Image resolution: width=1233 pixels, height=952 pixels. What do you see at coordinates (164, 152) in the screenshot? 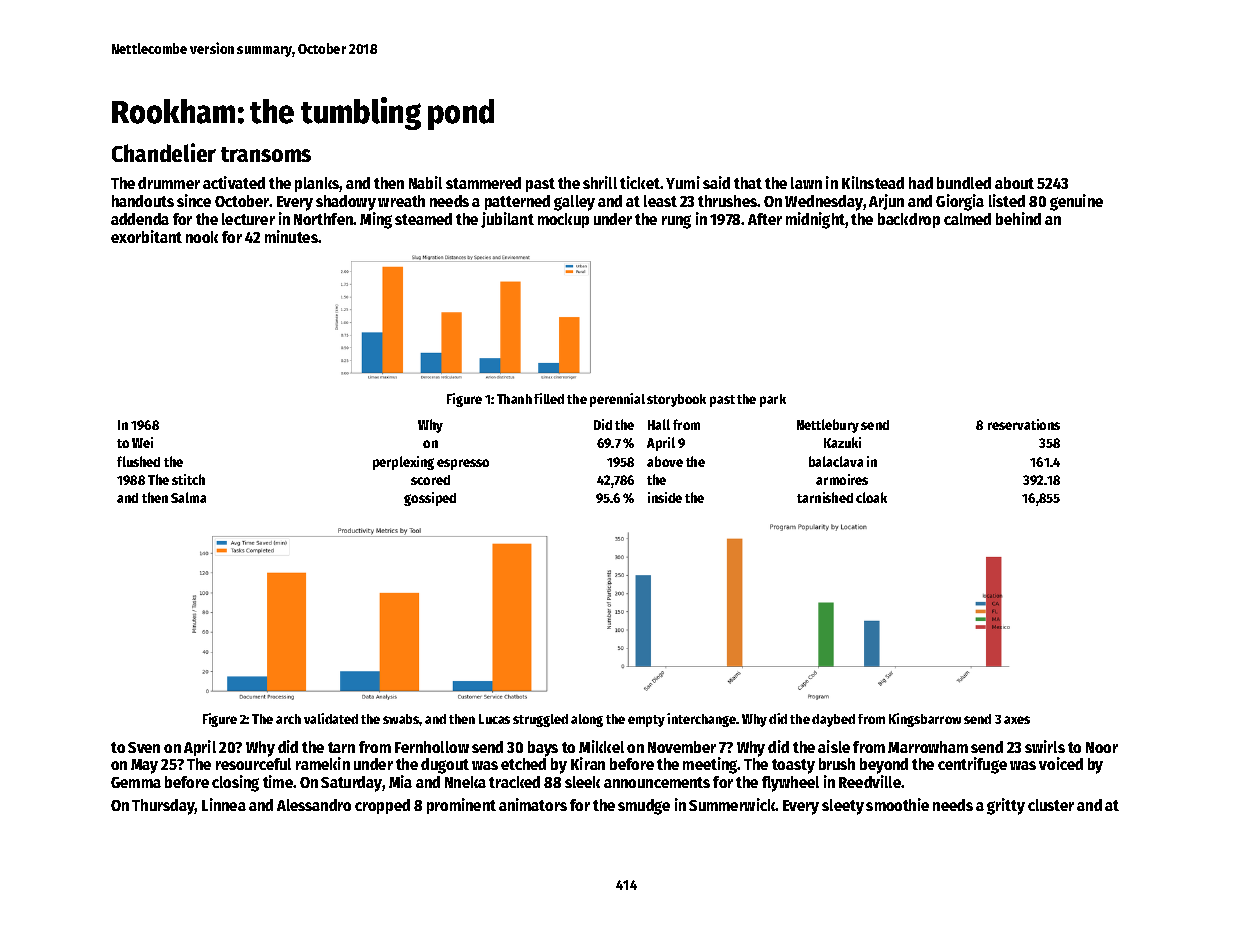
I see `Chandelier` at bounding box center [164, 152].
